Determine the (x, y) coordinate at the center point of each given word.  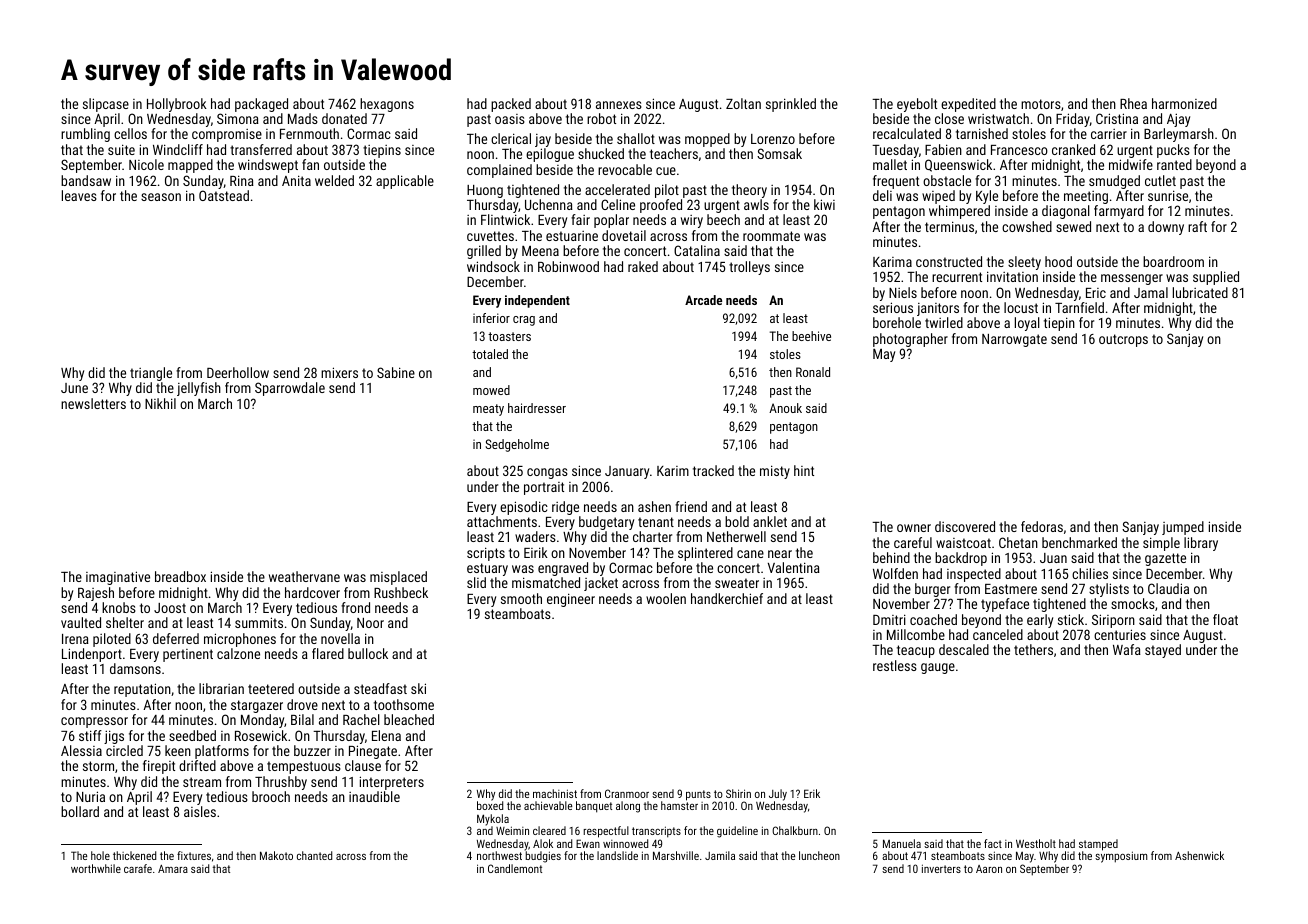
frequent (896, 182)
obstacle (947, 180)
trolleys (749, 268)
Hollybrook (177, 105)
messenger (1132, 279)
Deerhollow (238, 372)
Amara (173, 869)
